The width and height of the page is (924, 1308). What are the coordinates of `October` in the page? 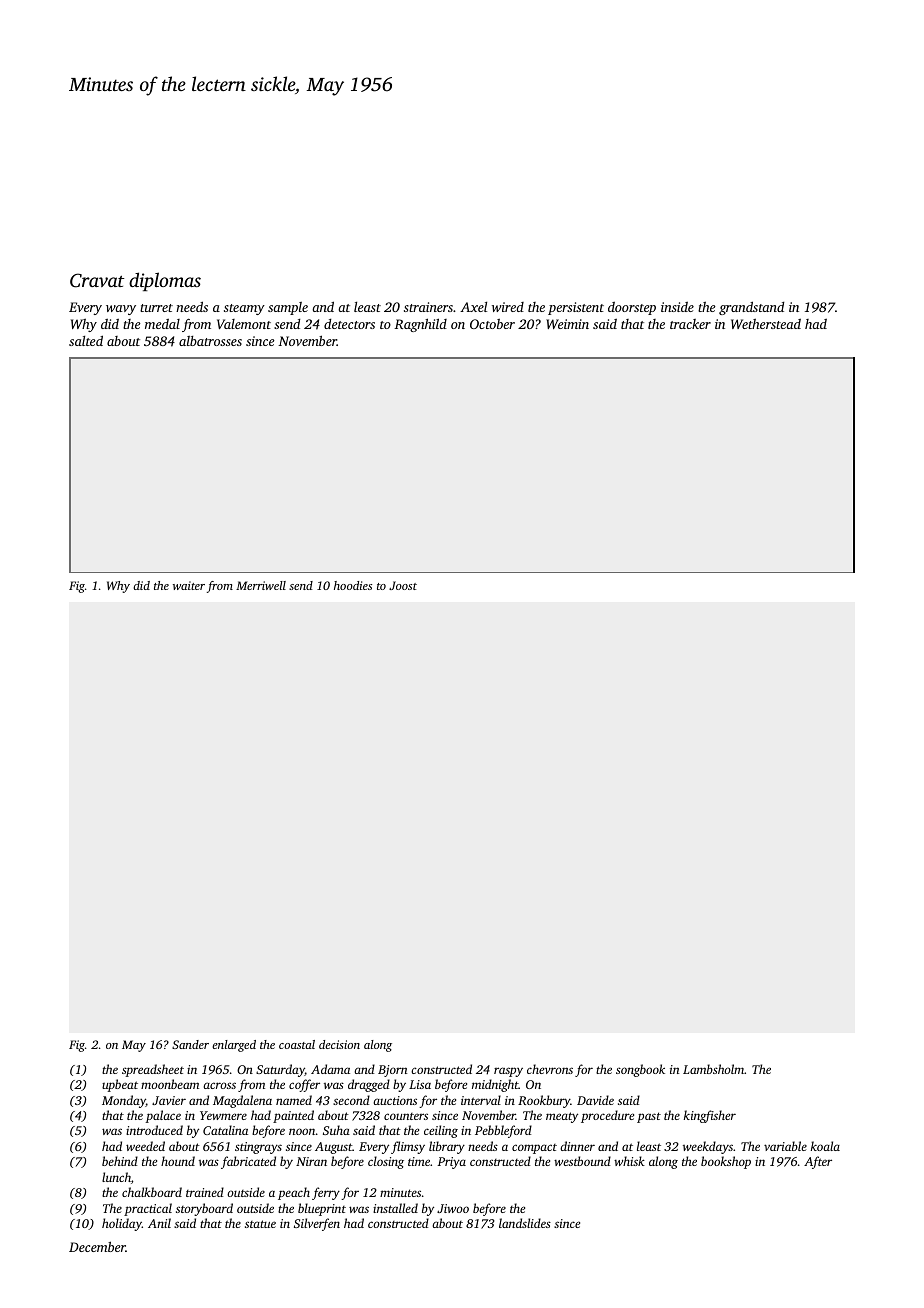 It's located at (492, 324).
